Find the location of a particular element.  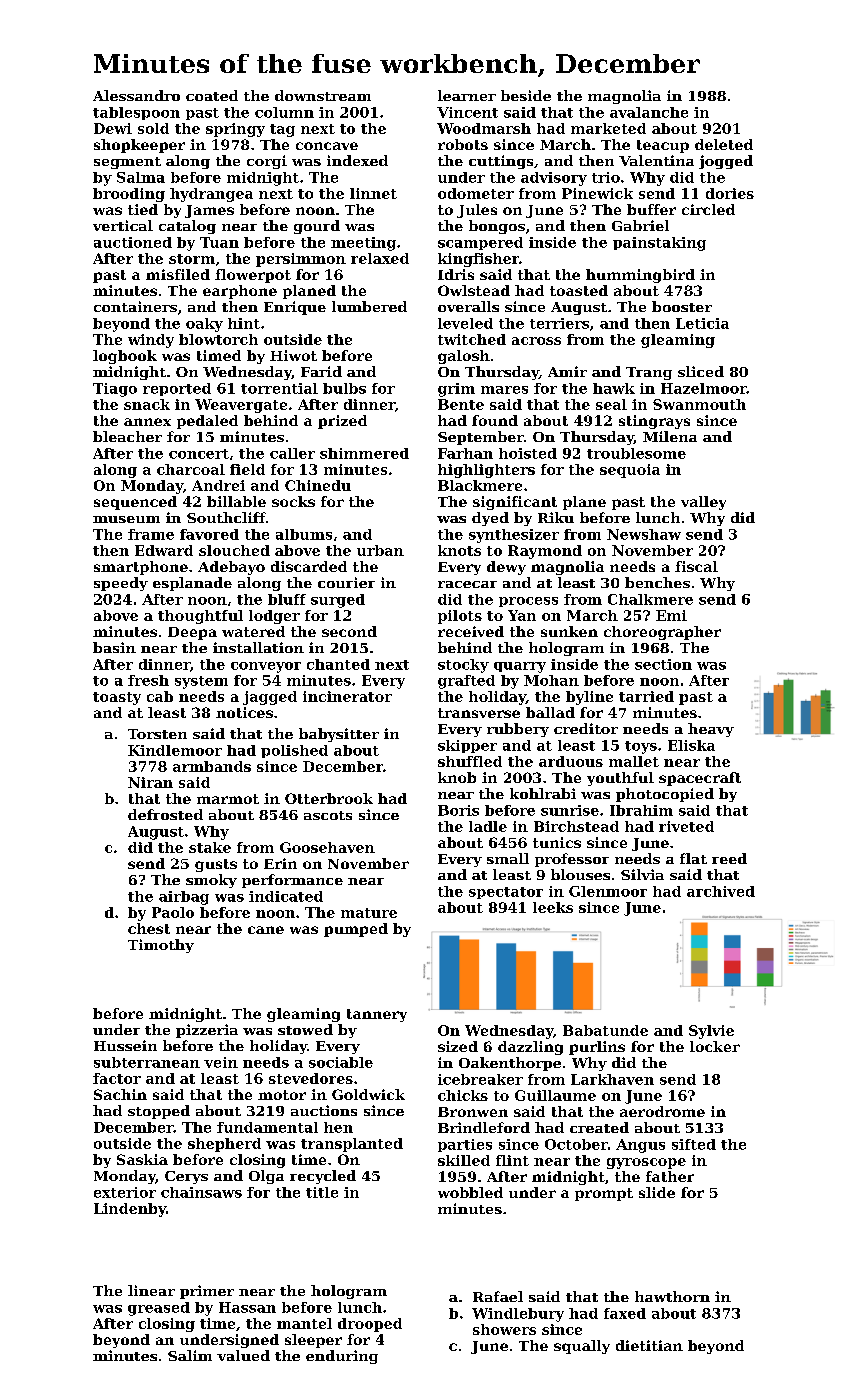

drooped is located at coordinates (370, 1325).
